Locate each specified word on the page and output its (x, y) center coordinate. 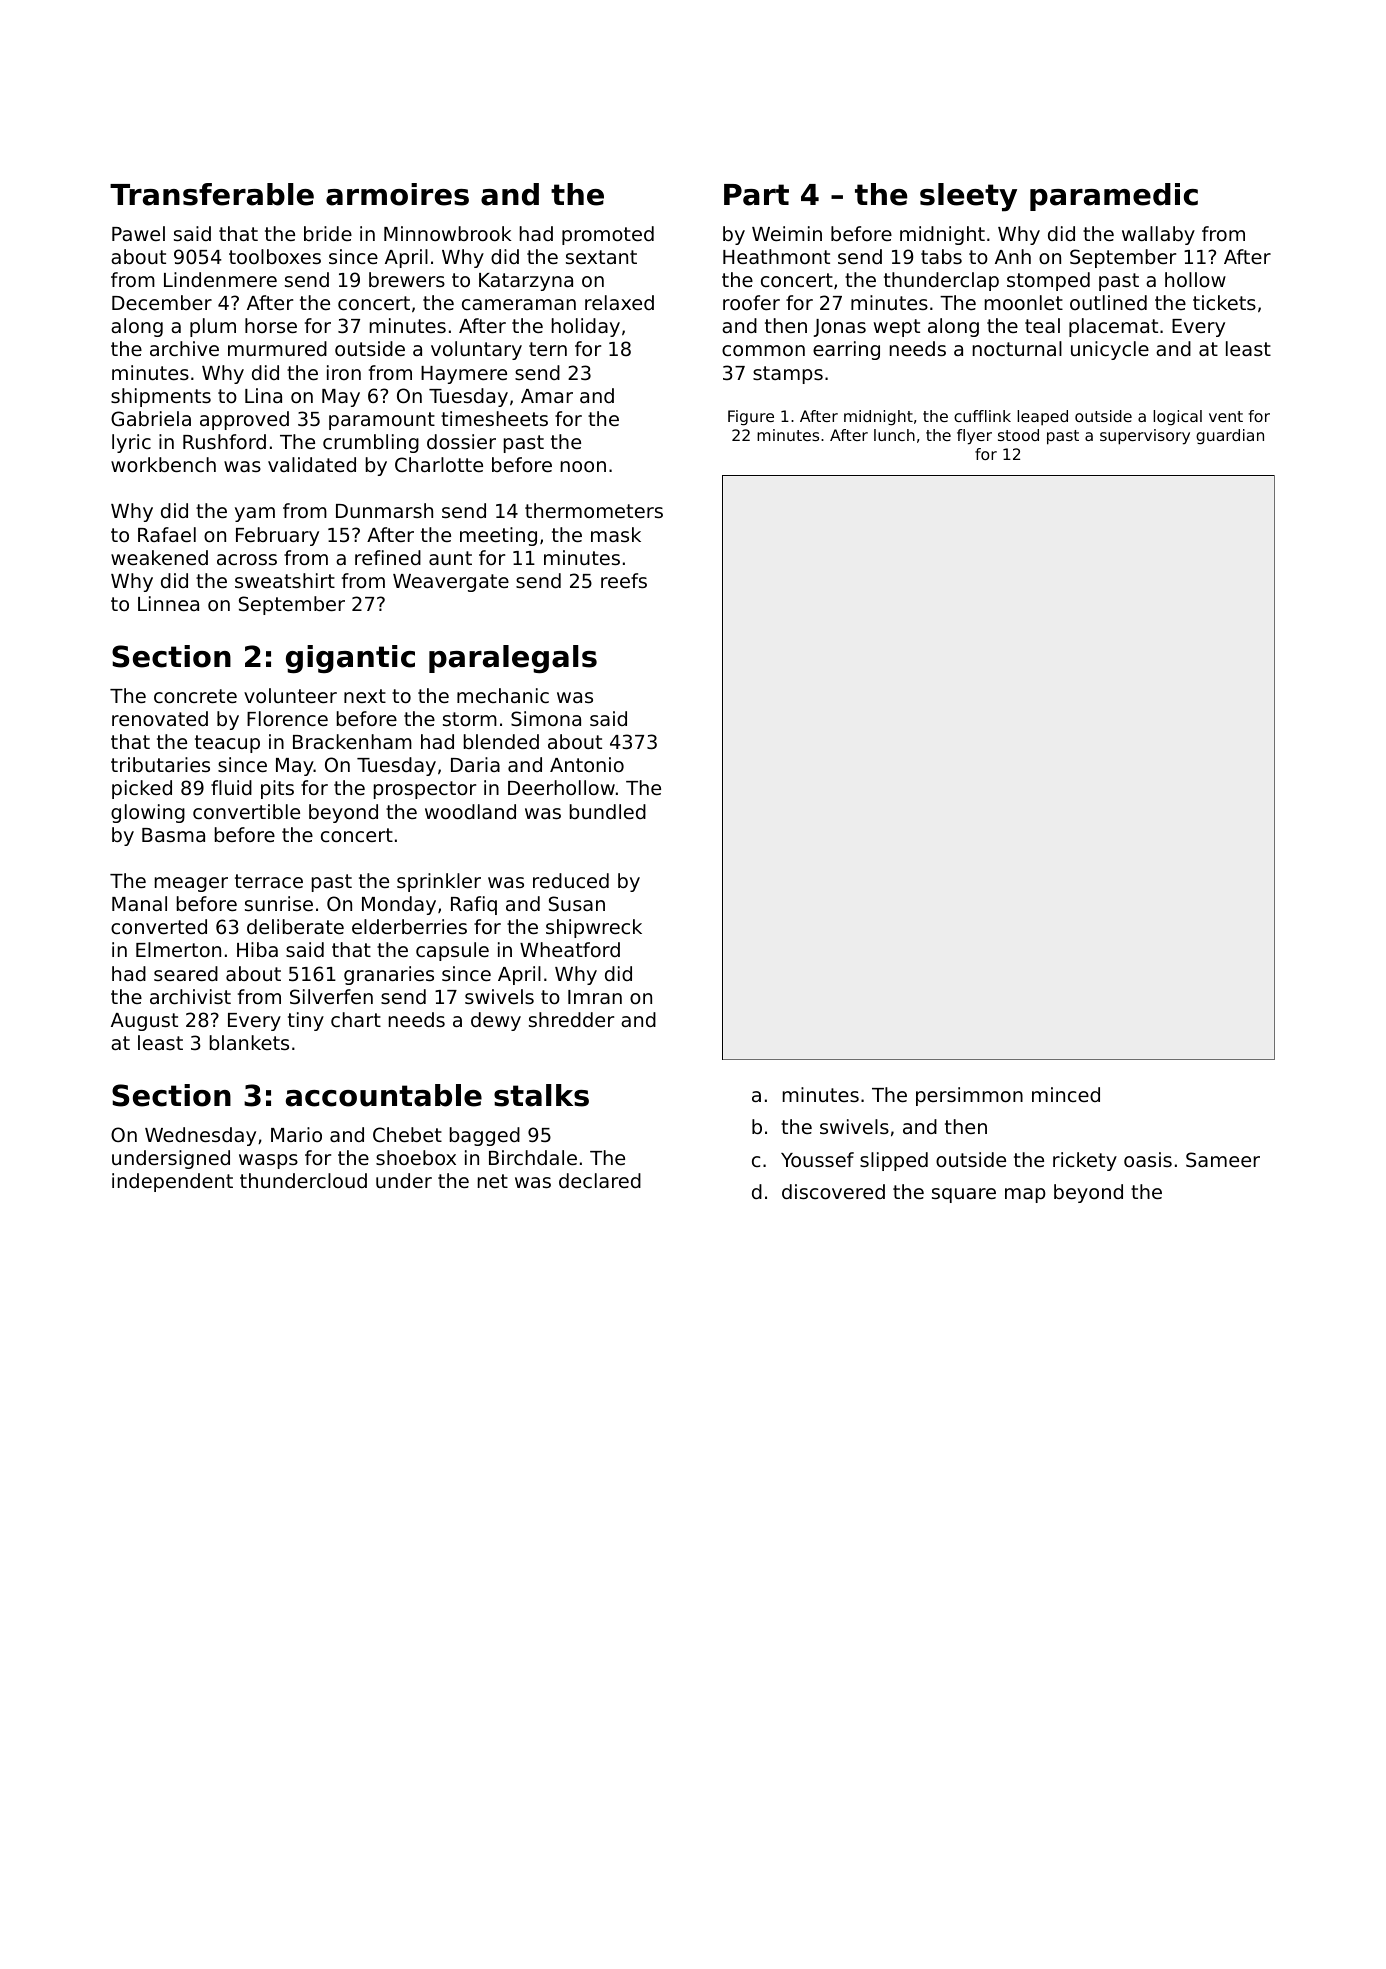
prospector (425, 790)
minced (1066, 1094)
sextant (601, 257)
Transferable (212, 194)
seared (186, 973)
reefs (624, 580)
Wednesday (200, 1136)
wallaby (1158, 235)
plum (213, 327)
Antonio (587, 764)
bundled (608, 811)
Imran (595, 997)
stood (1018, 435)
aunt (450, 558)
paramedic (1114, 197)
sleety (968, 197)
